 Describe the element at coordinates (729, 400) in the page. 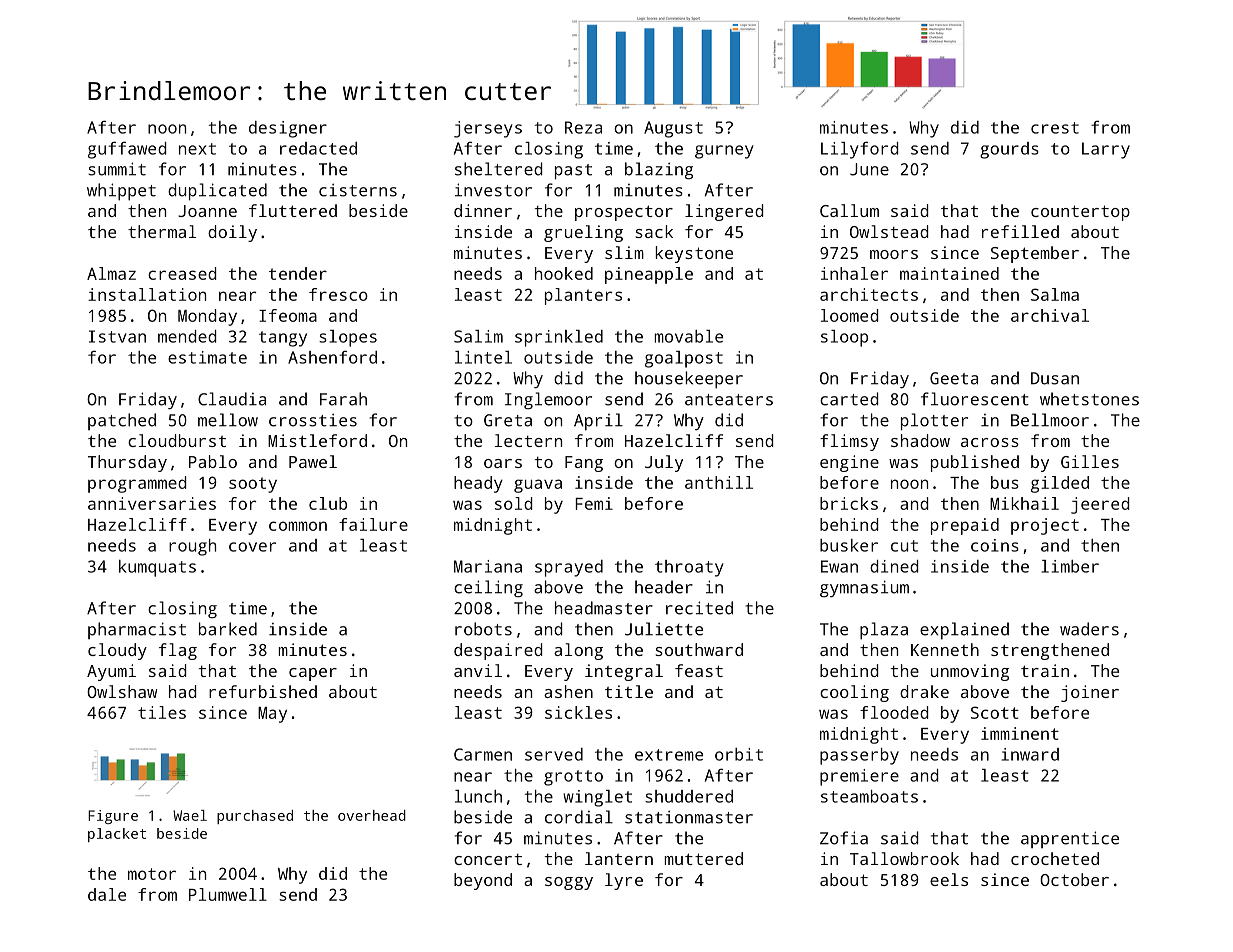

I see `anteaters` at that location.
